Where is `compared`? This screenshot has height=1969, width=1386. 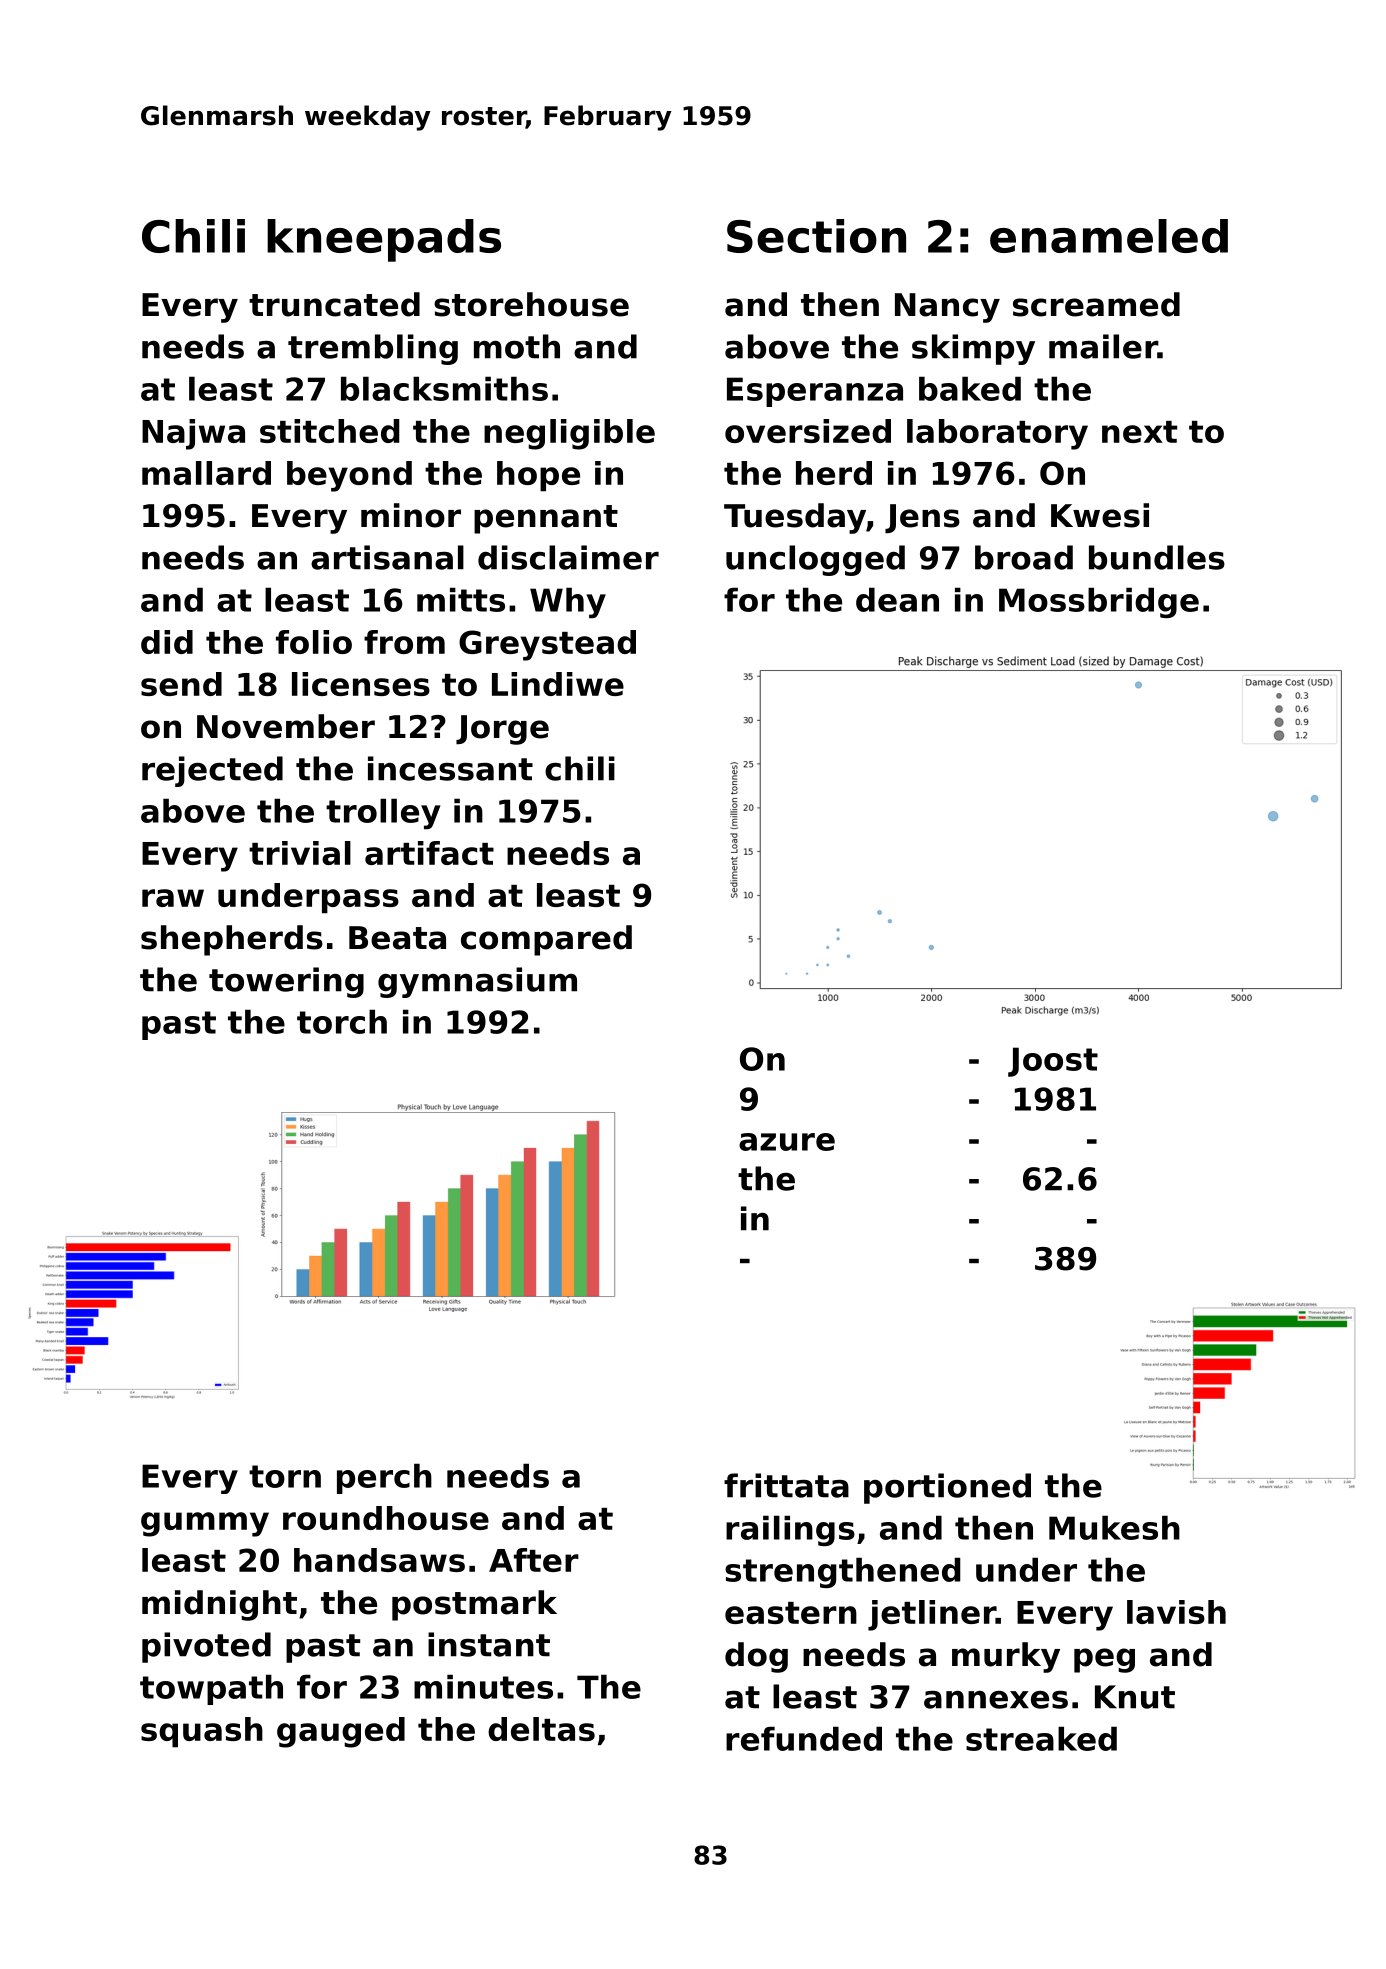
compared is located at coordinates (546, 940).
